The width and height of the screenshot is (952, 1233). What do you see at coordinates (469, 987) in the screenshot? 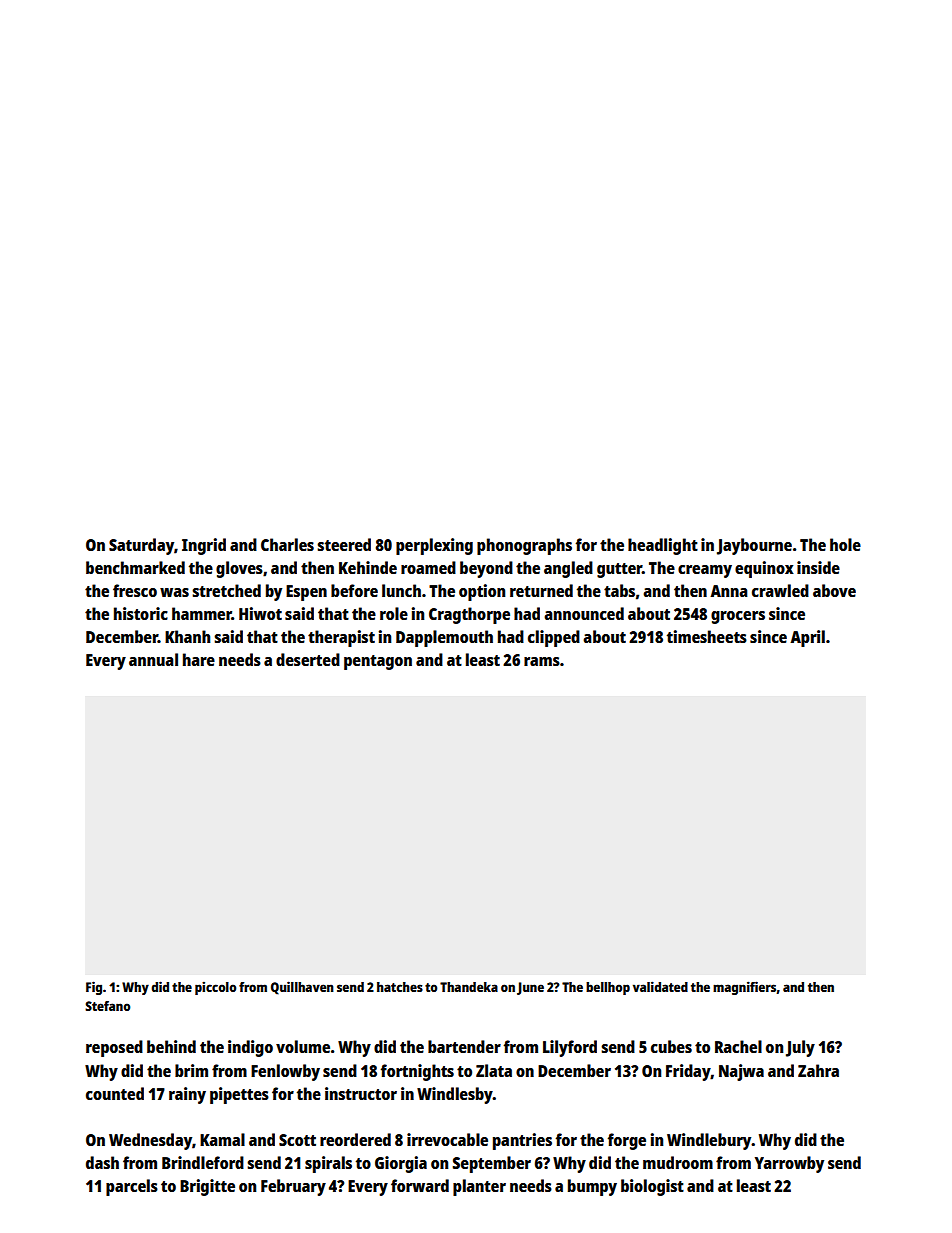
I see `Thandeka` at bounding box center [469, 987].
